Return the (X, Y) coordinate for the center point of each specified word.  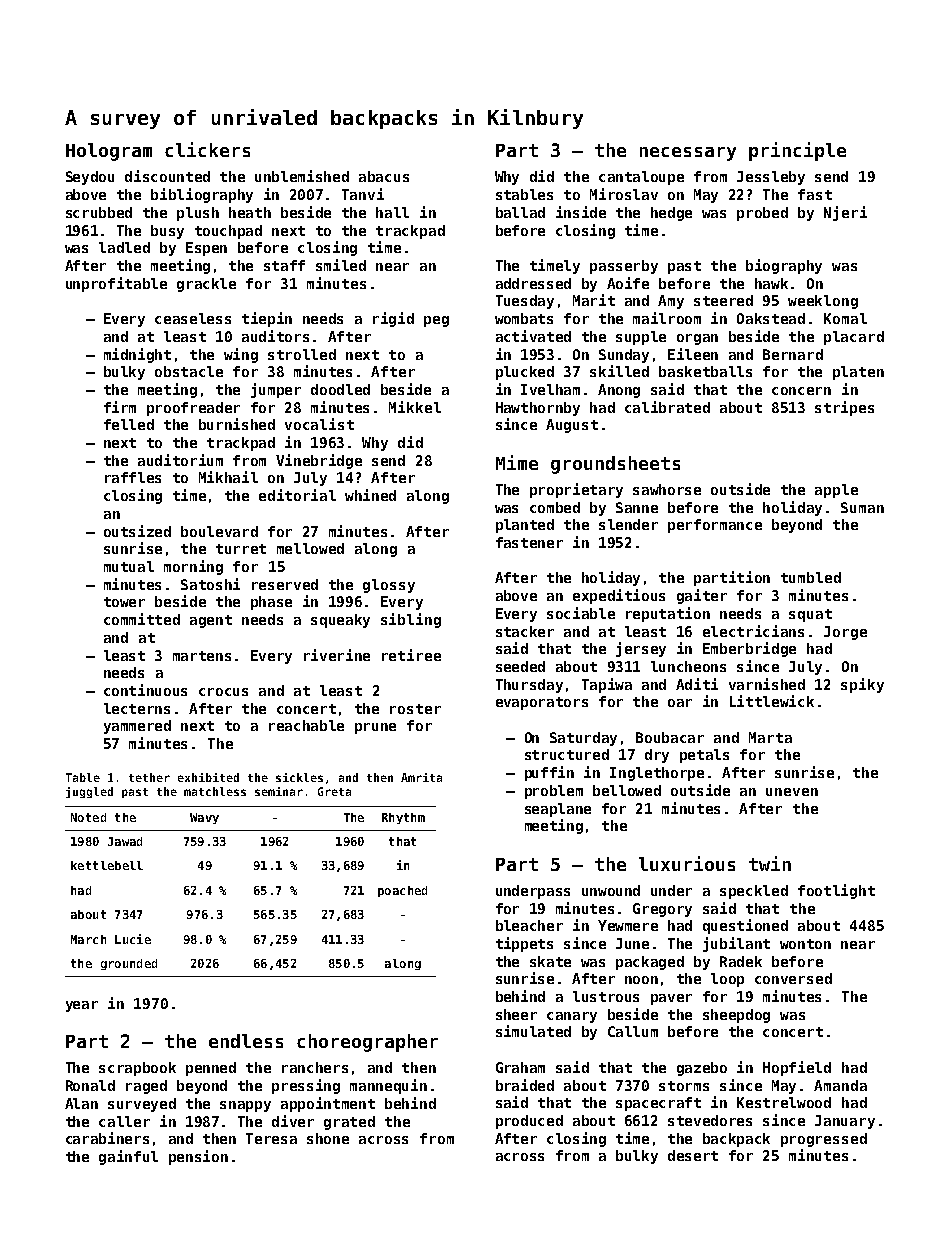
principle (797, 151)
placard (854, 338)
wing (241, 355)
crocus (223, 692)
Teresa (271, 1138)
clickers (207, 149)
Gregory (662, 910)
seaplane (558, 810)
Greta (334, 791)
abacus (384, 176)
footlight (836, 891)
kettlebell (107, 865)
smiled (341, 265)
